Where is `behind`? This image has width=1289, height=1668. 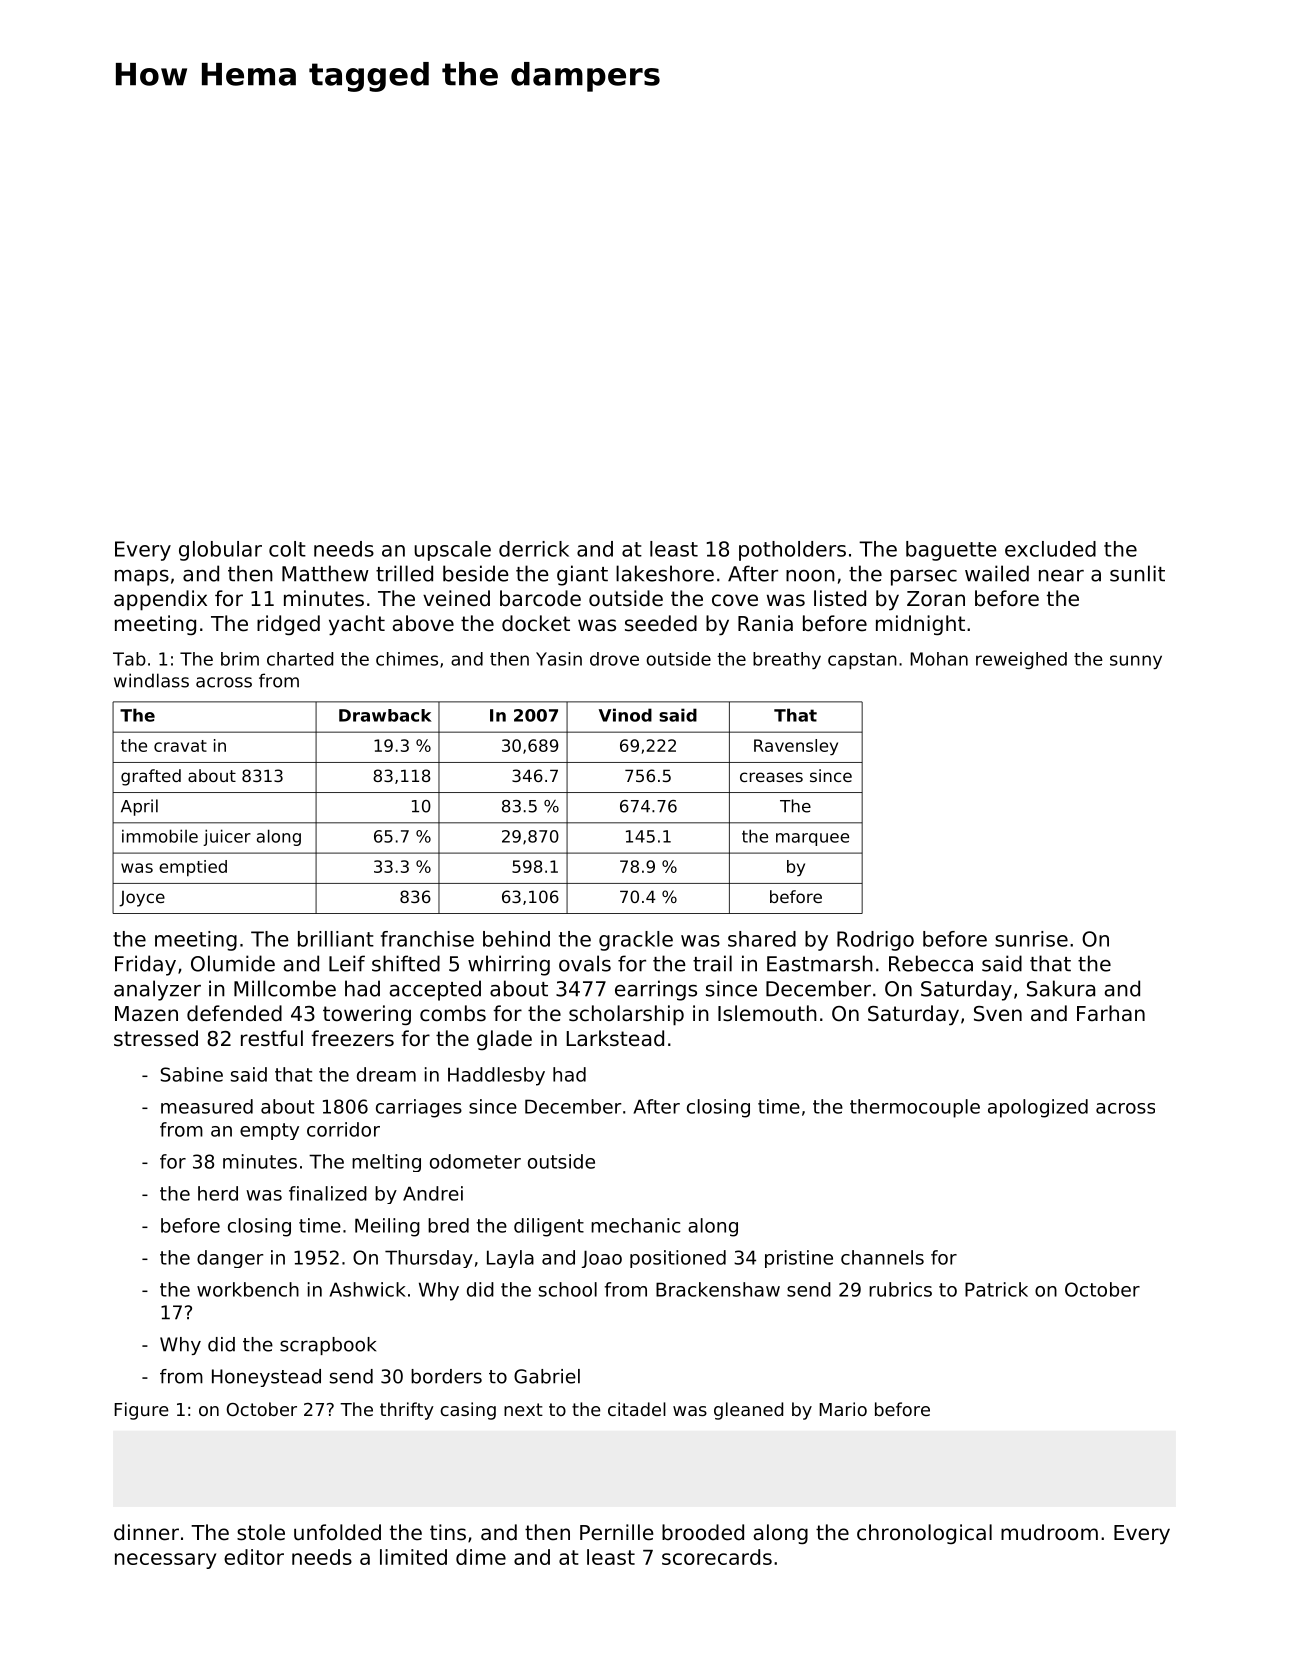
behind is located at coordinates (516, 939).
